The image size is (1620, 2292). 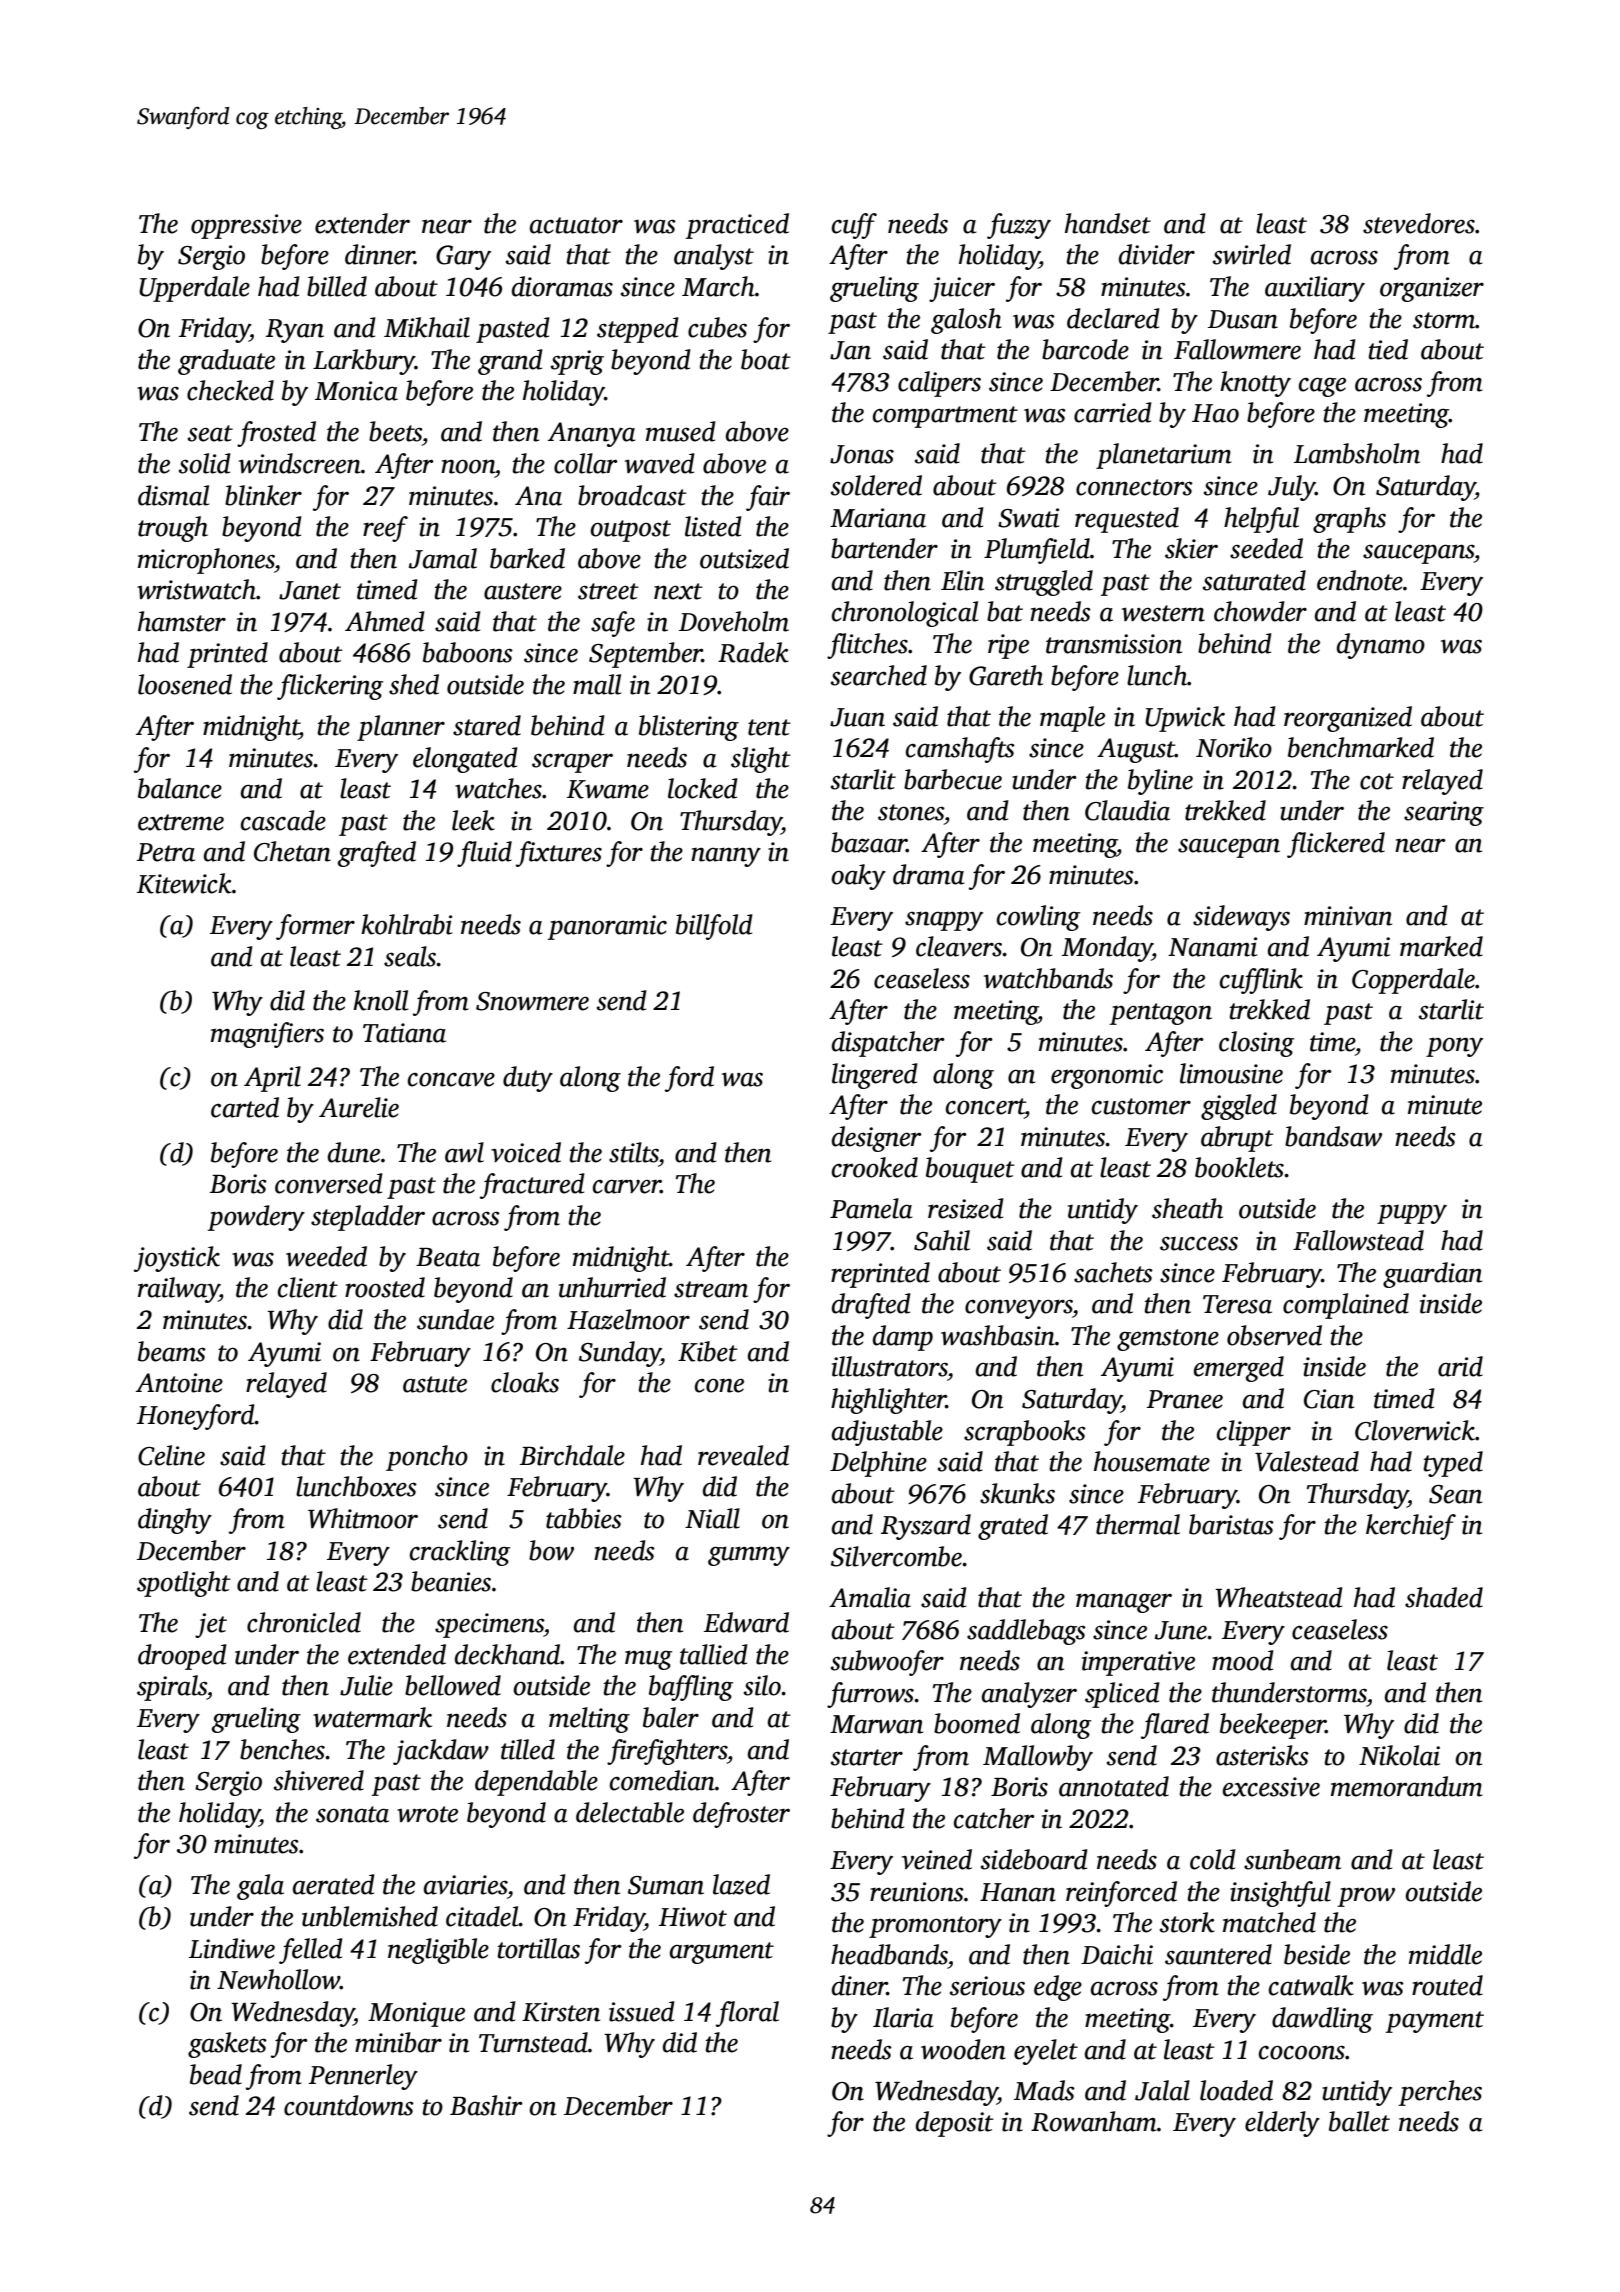 I want to click on chronological, so click(x=905, y=614).
